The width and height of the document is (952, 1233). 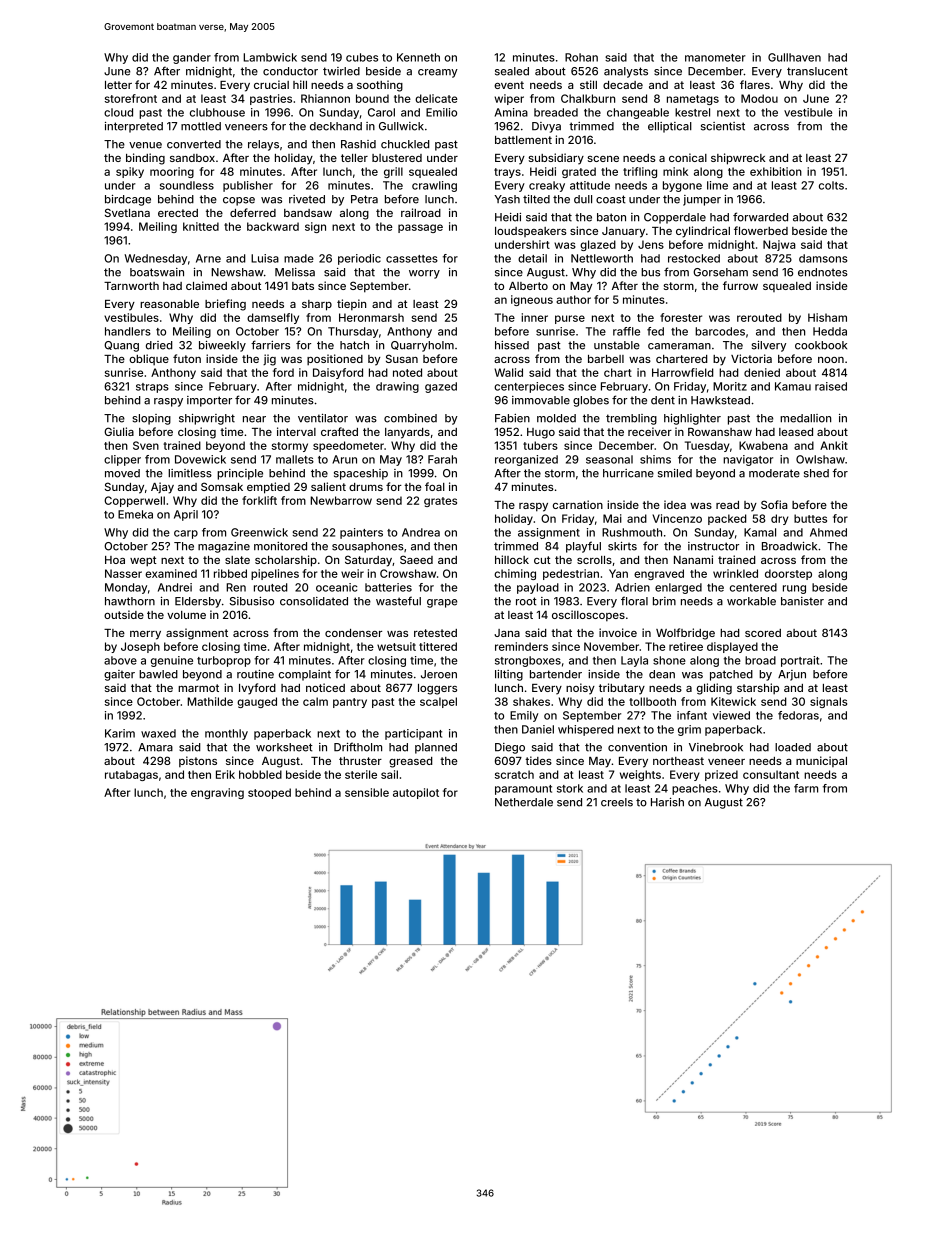 What do you see at coordinates (524, 716) in the document?
I see `Emily` at bounding box center [524, 716].
